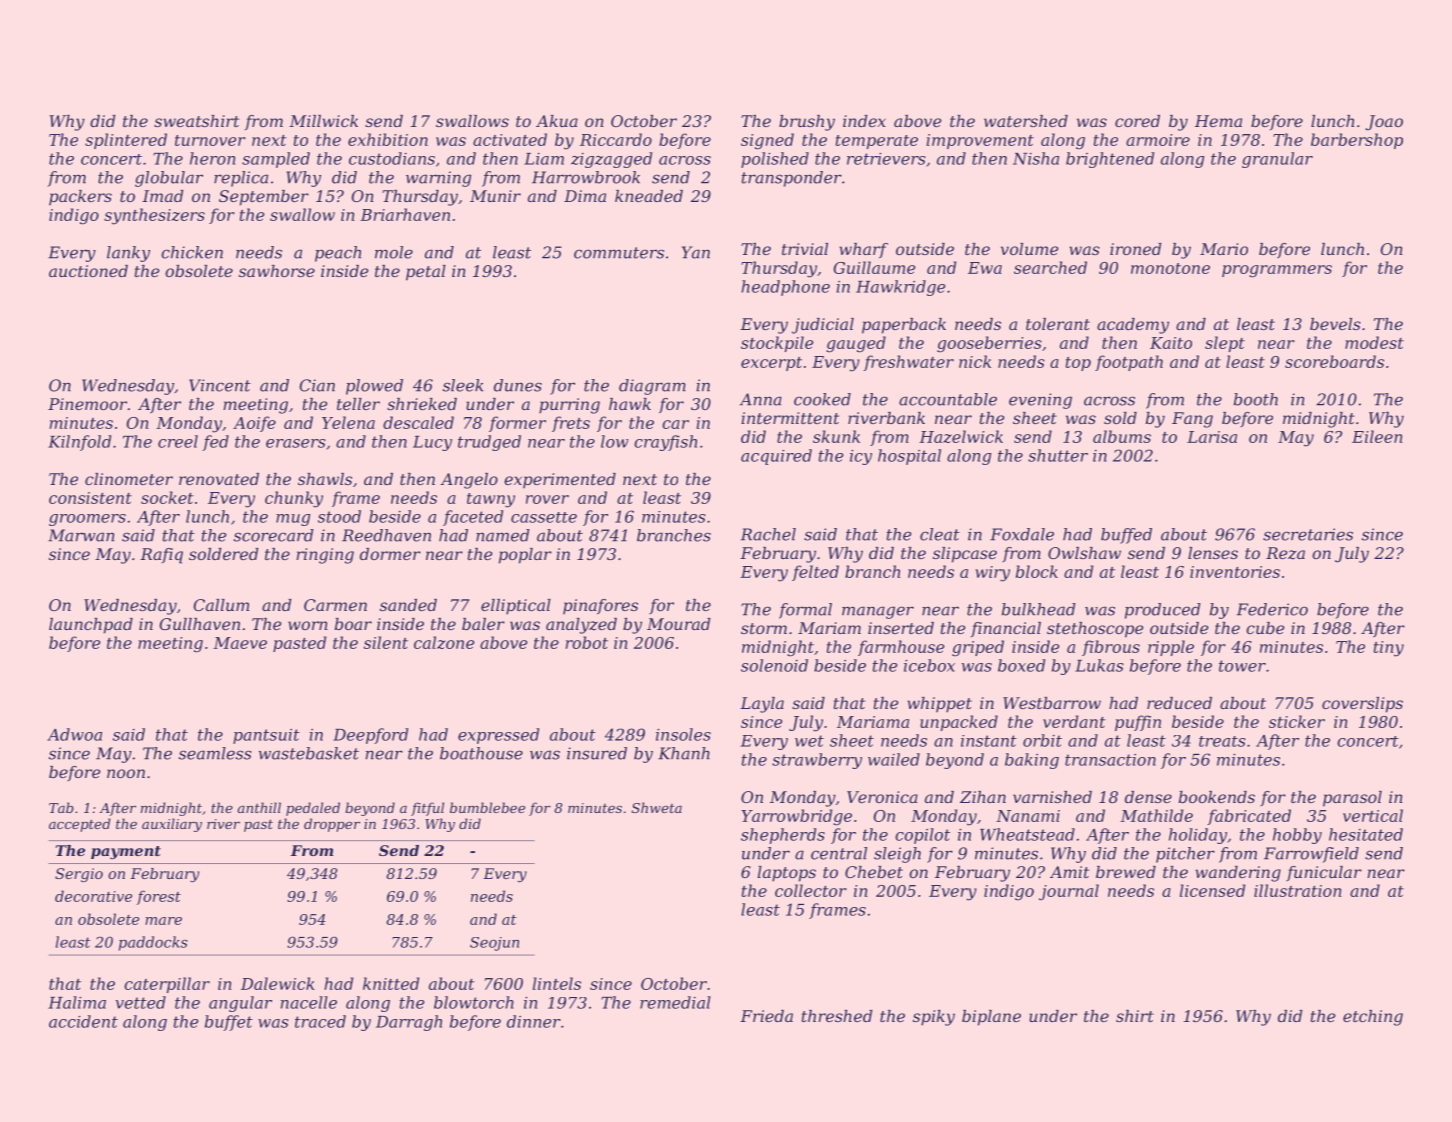 The width and height of the screenshot is (1452, 1122). I want to click on biplane, so click(991, 1018).
